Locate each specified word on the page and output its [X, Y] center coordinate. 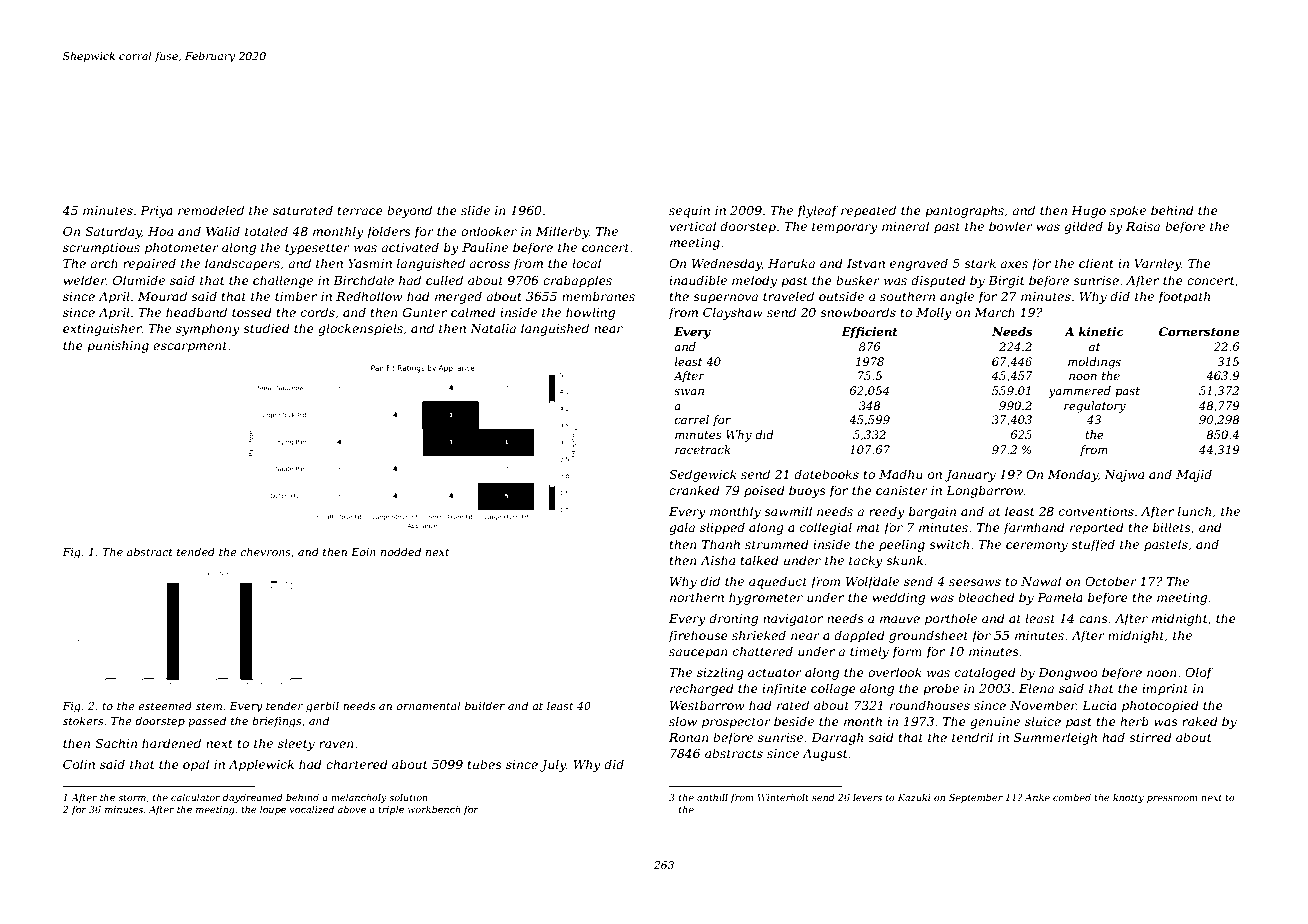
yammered [1079, 392]
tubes [484, 764]
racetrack [703, 449]
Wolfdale [872, 582]
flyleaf [817, 211]
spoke [1128, 211]
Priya [156, 212]
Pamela [1060, 597]
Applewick [261, 765]
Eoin [363, 552]
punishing [118, 346]
